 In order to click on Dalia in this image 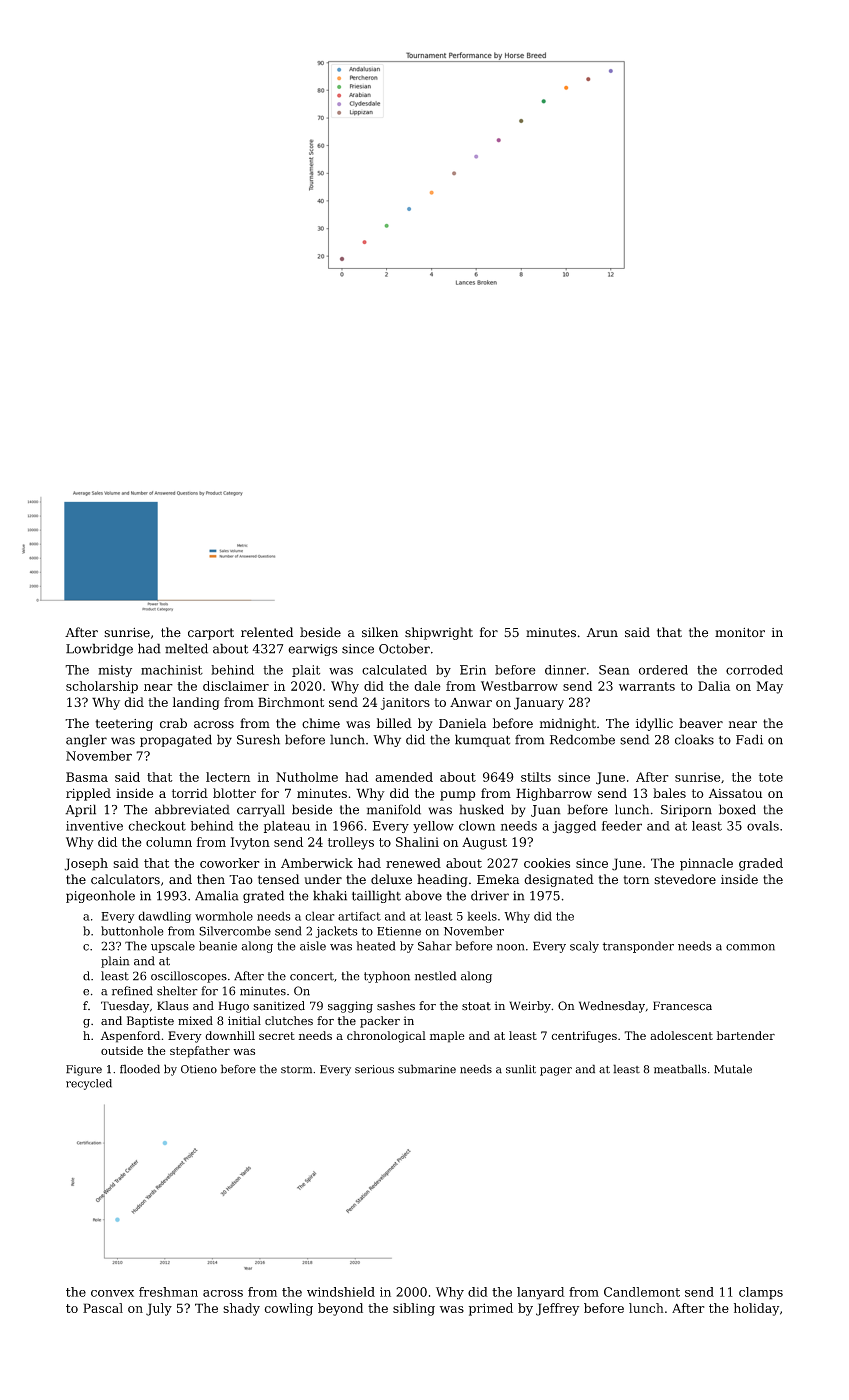, I will do `click(714, 686)`.
